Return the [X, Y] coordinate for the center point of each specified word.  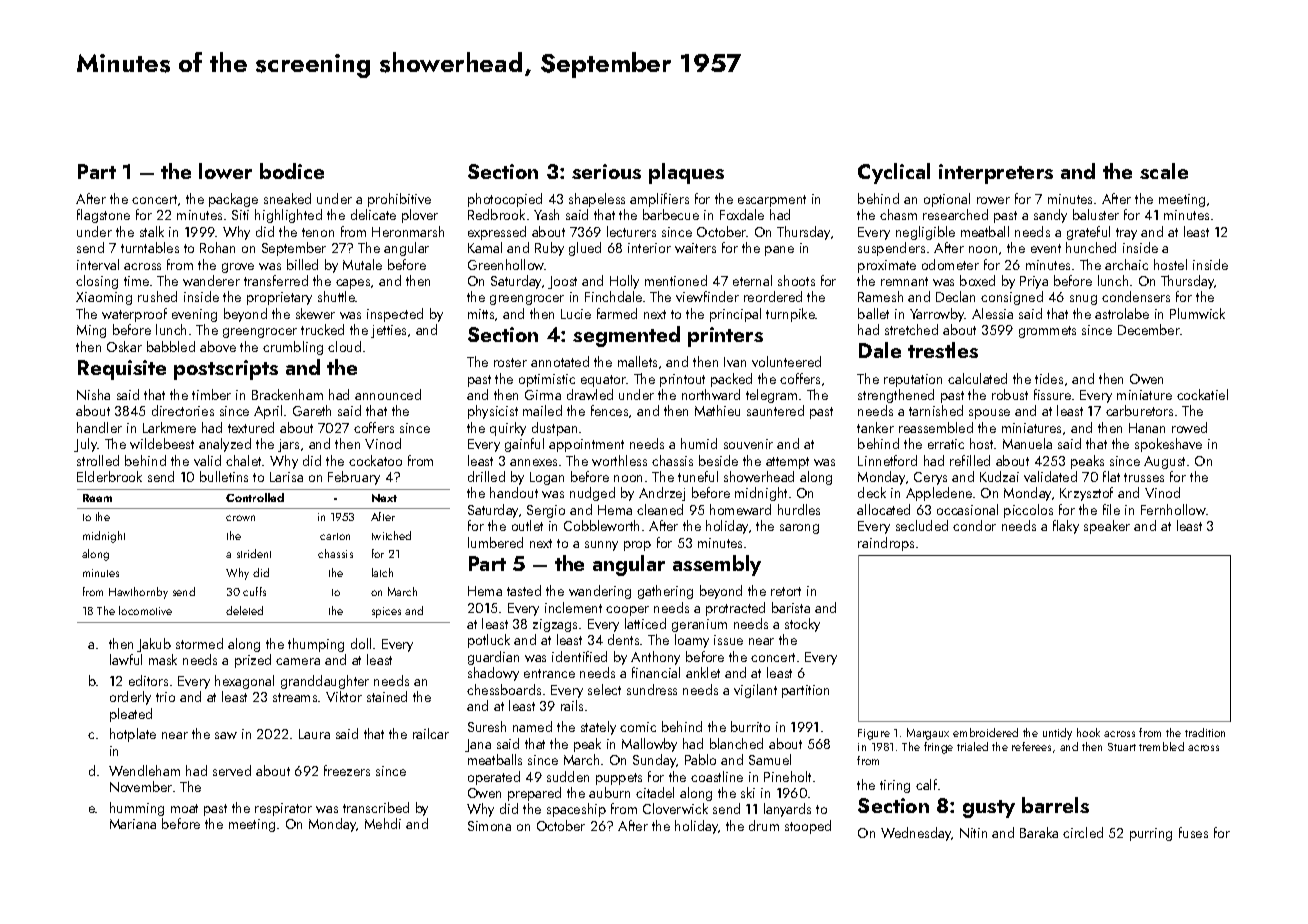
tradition [1205, 732]
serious [606, 171]
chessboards [504, 689]
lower [225, 171]
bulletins [224, 476]
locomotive [145, 610]
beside [718, 460]
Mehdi [383, 823]
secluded [922, 525]
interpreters [996, 174]
